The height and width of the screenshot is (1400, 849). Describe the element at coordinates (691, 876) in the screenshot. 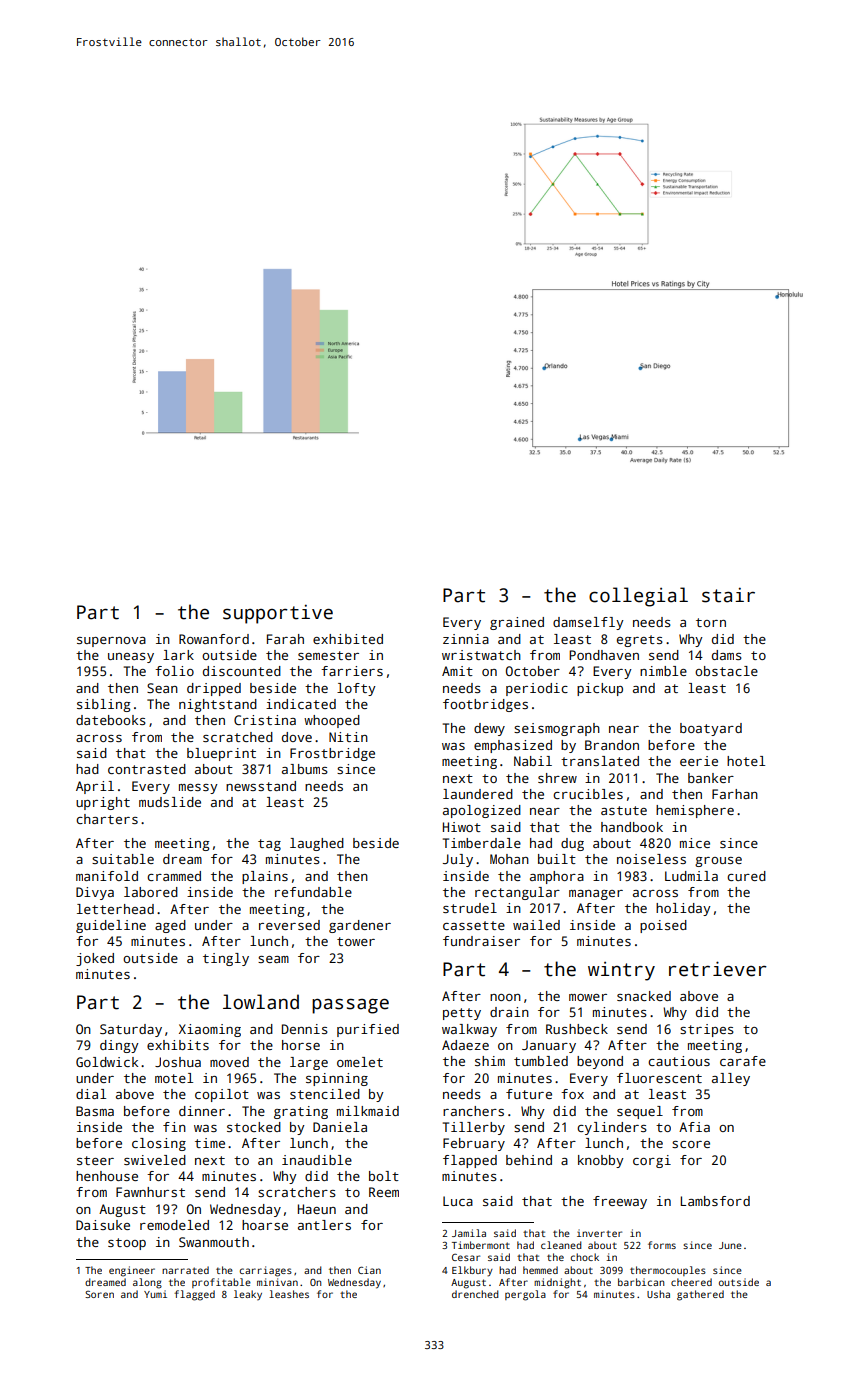

I see `Ludmila` at that location.
